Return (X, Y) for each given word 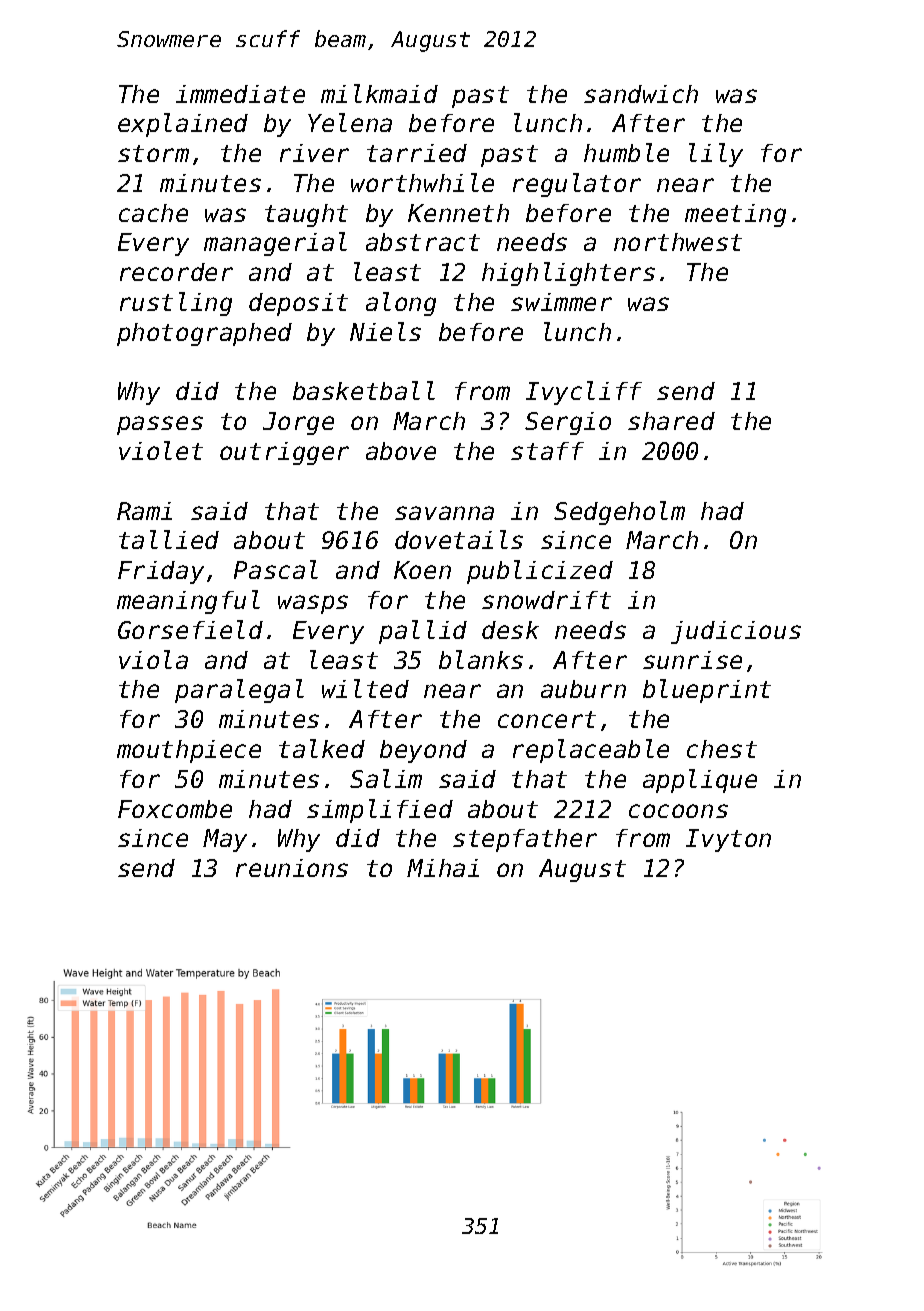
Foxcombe (175, 809)
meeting (735, 215)
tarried (417, 153)
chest (722, 749)
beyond (423, 751)
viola (153, 659)
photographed (204, 334)
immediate (240, 94)
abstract (423, 242)
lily (716, 155)
